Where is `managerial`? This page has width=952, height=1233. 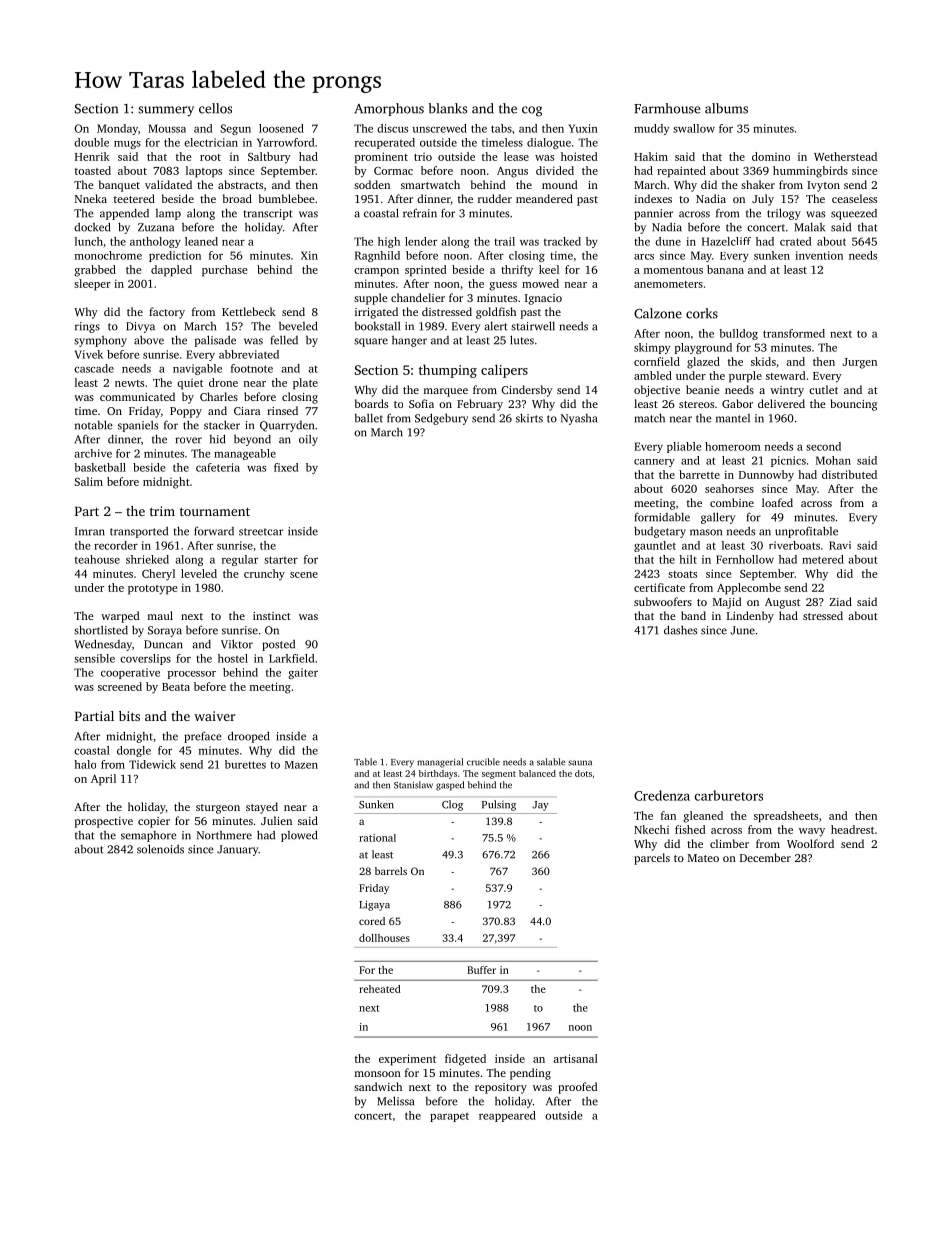 managerial is located at coordinates (440, 763).
